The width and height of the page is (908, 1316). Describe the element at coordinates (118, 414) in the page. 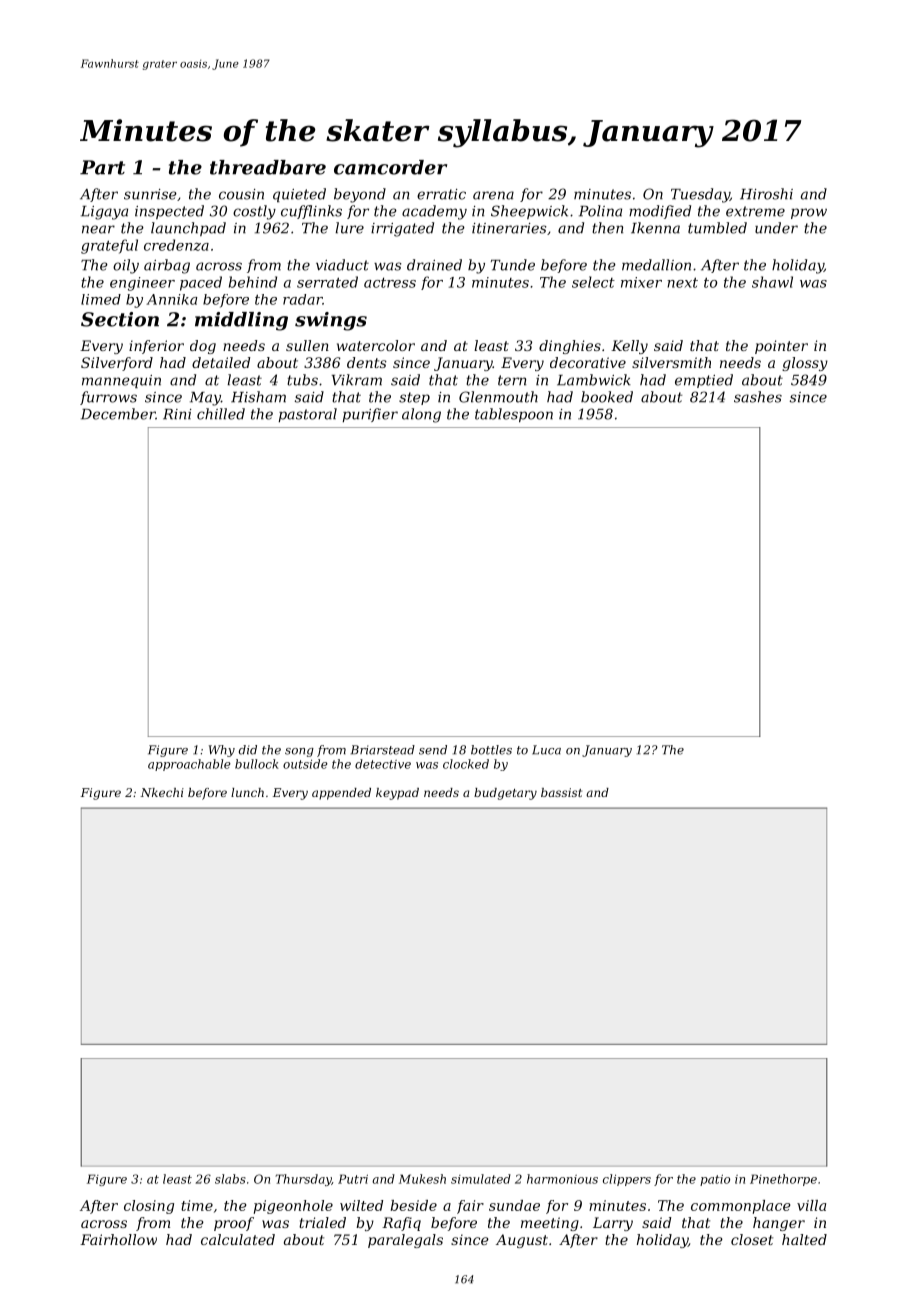

I see `December` at that location.
